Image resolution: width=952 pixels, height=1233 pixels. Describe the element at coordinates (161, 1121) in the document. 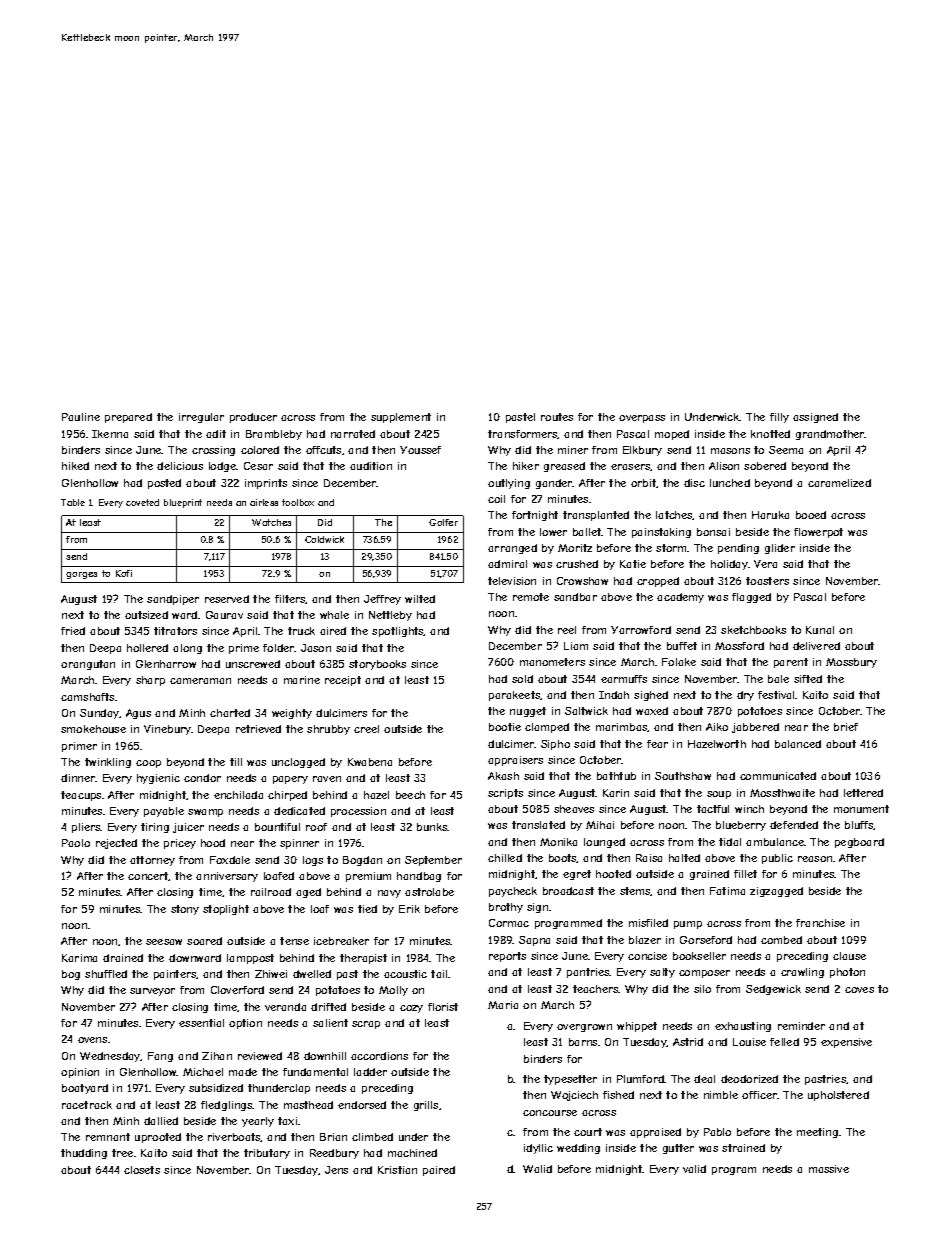

I see `dallied` at that location.
